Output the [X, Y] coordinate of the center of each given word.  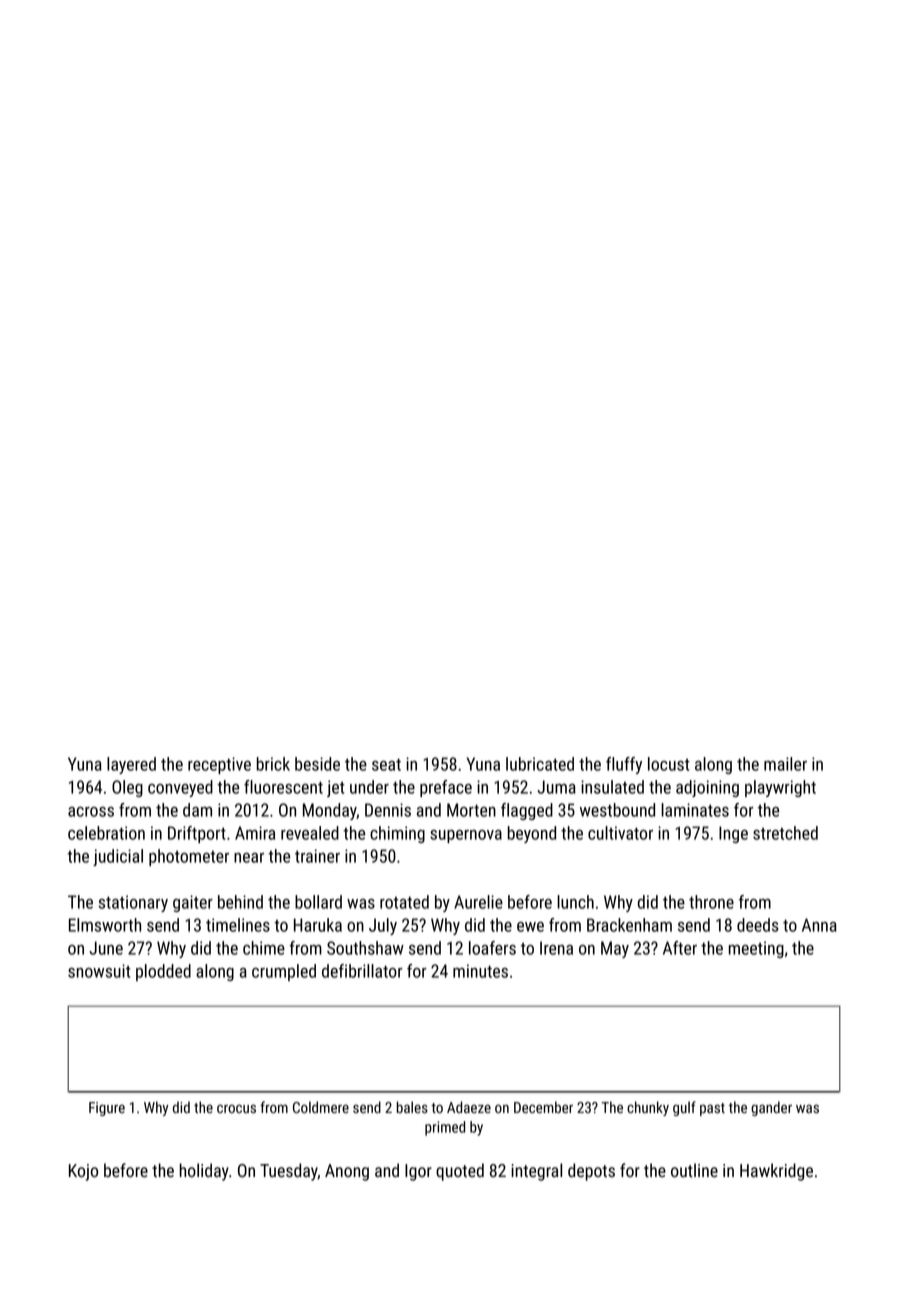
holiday [204, 1172]
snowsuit [99, 971]
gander [771, 1108]
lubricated [540, 764]
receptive [219, 765]
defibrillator [362, 971]
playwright [780, 788]
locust [669, 764]
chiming [397, 834]
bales [412, 1107]
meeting [756, 949]
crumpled [284, 972]
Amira [255, 833]
